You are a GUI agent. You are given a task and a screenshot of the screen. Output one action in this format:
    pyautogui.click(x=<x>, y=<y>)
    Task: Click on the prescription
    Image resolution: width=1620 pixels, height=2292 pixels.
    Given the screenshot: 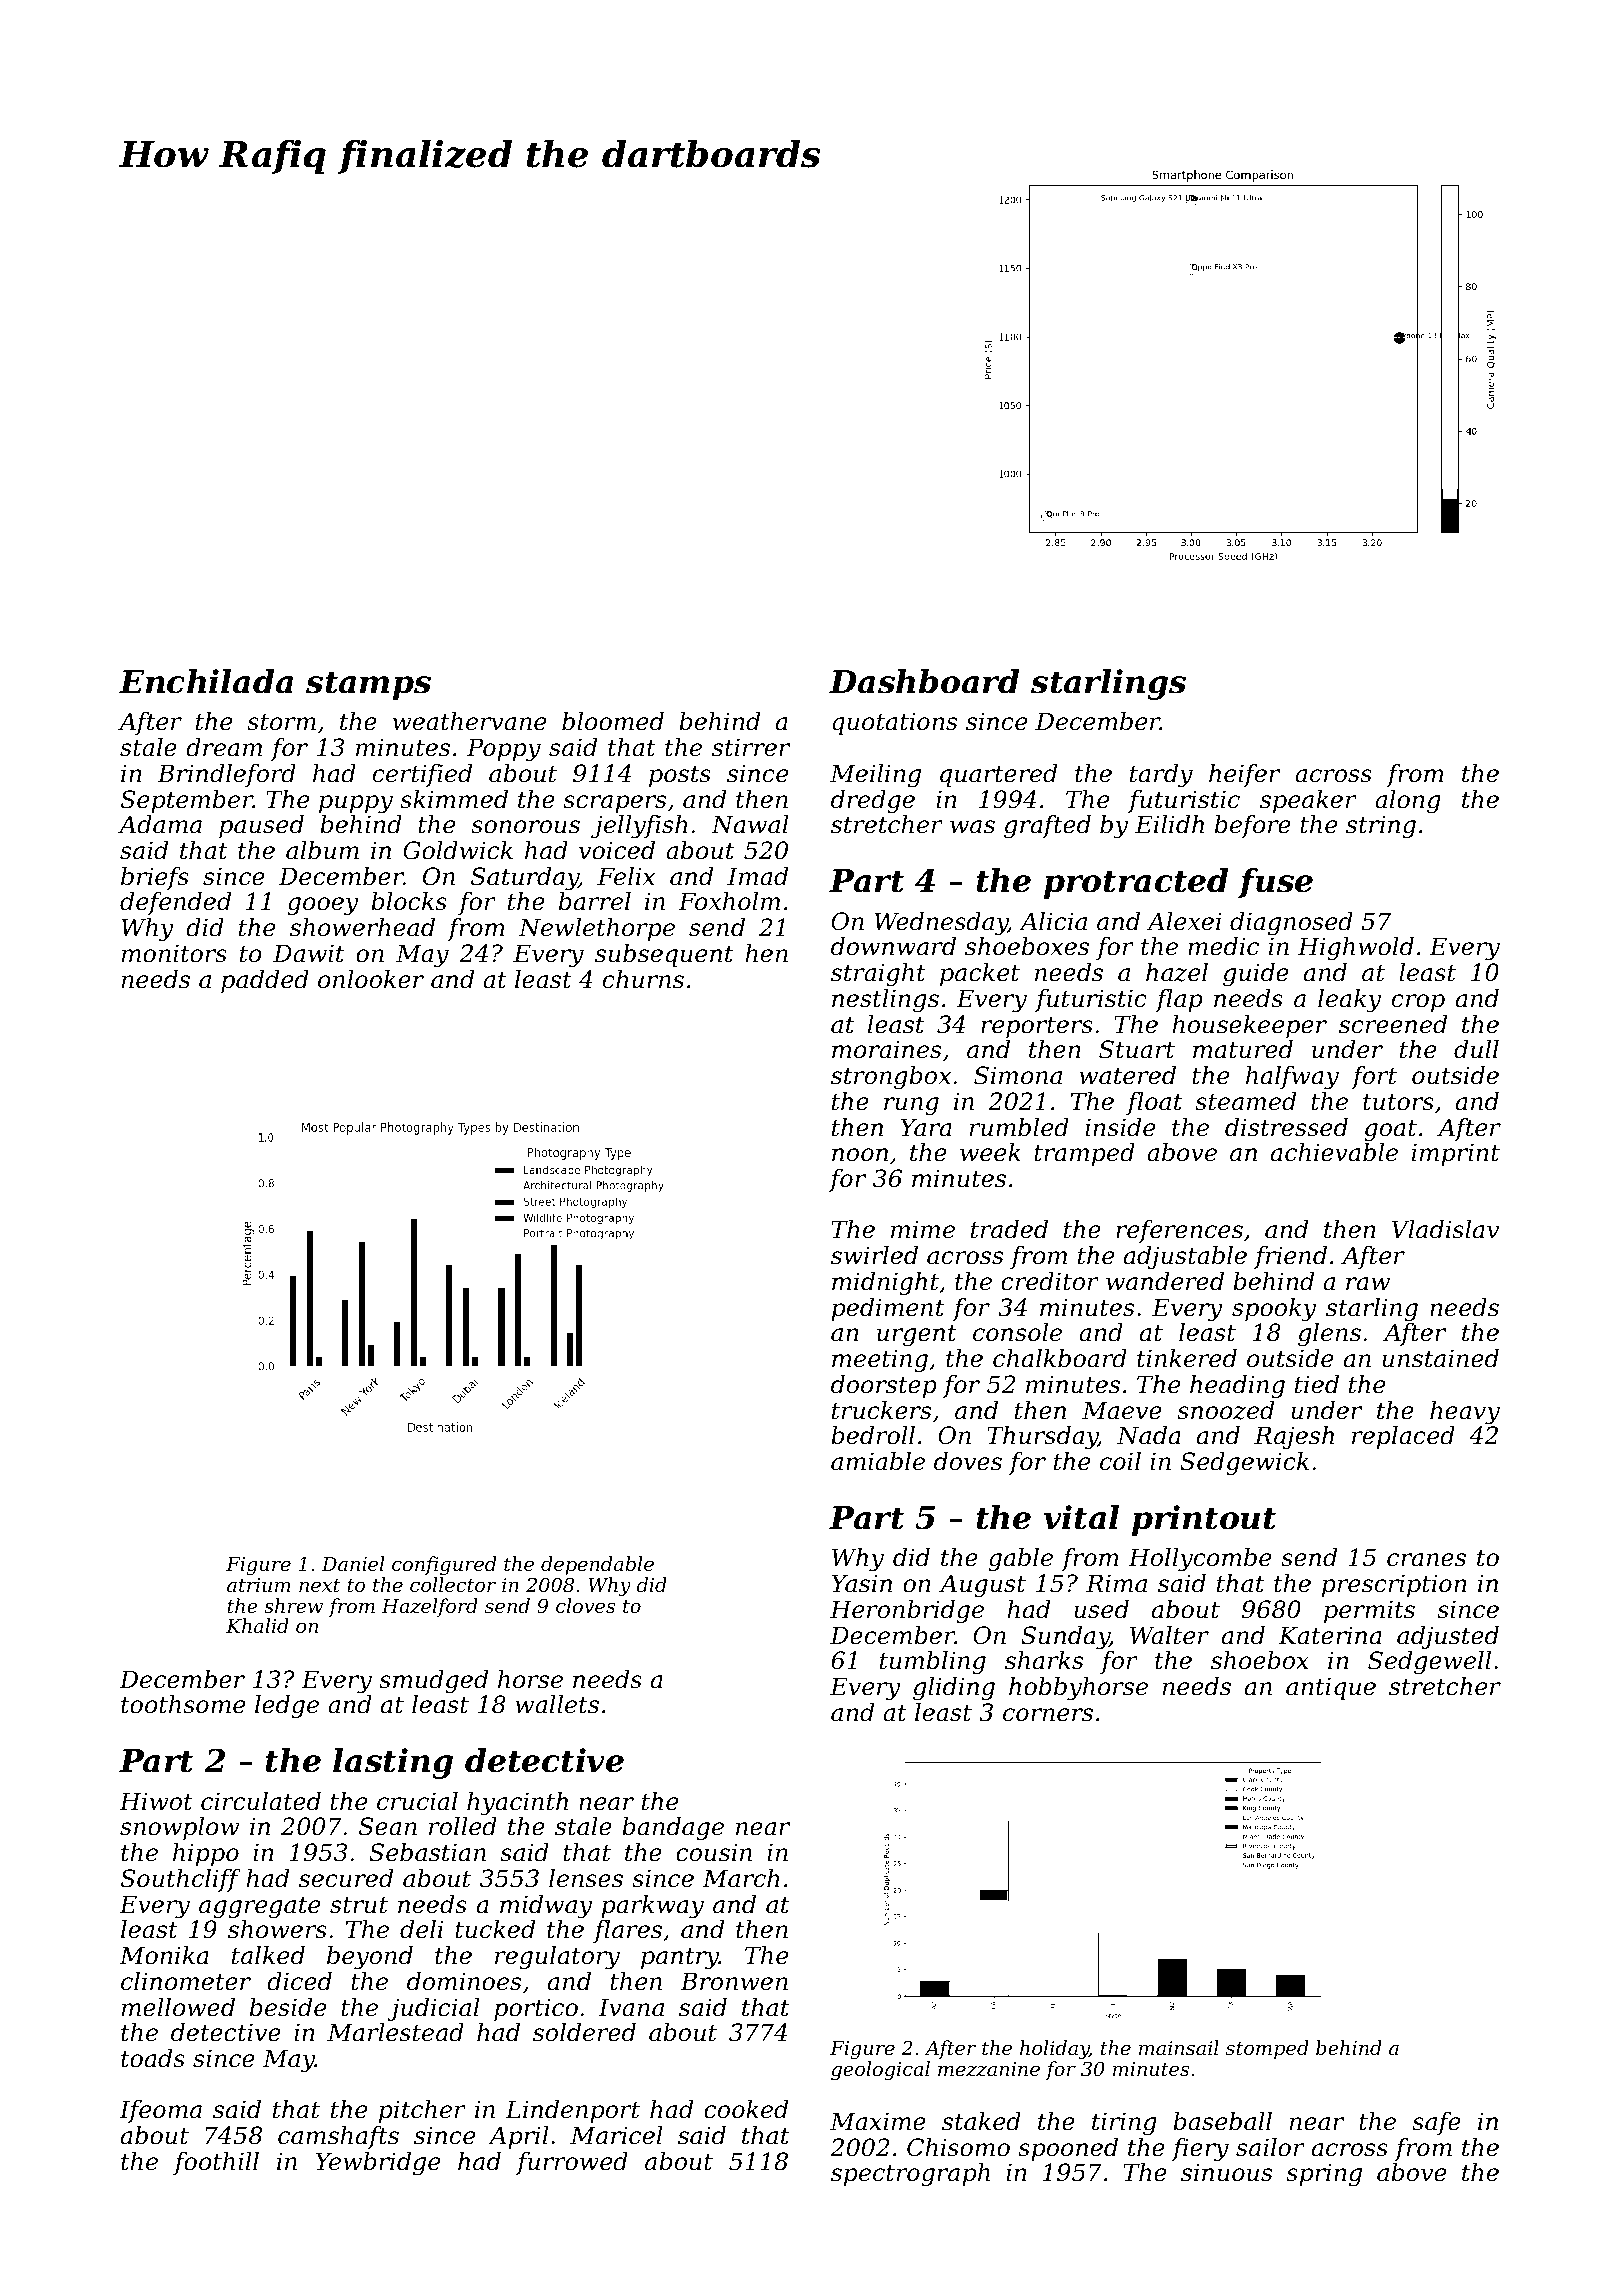 What is the action you would take?
    pyautogui.click(x=1394, y=1585)
